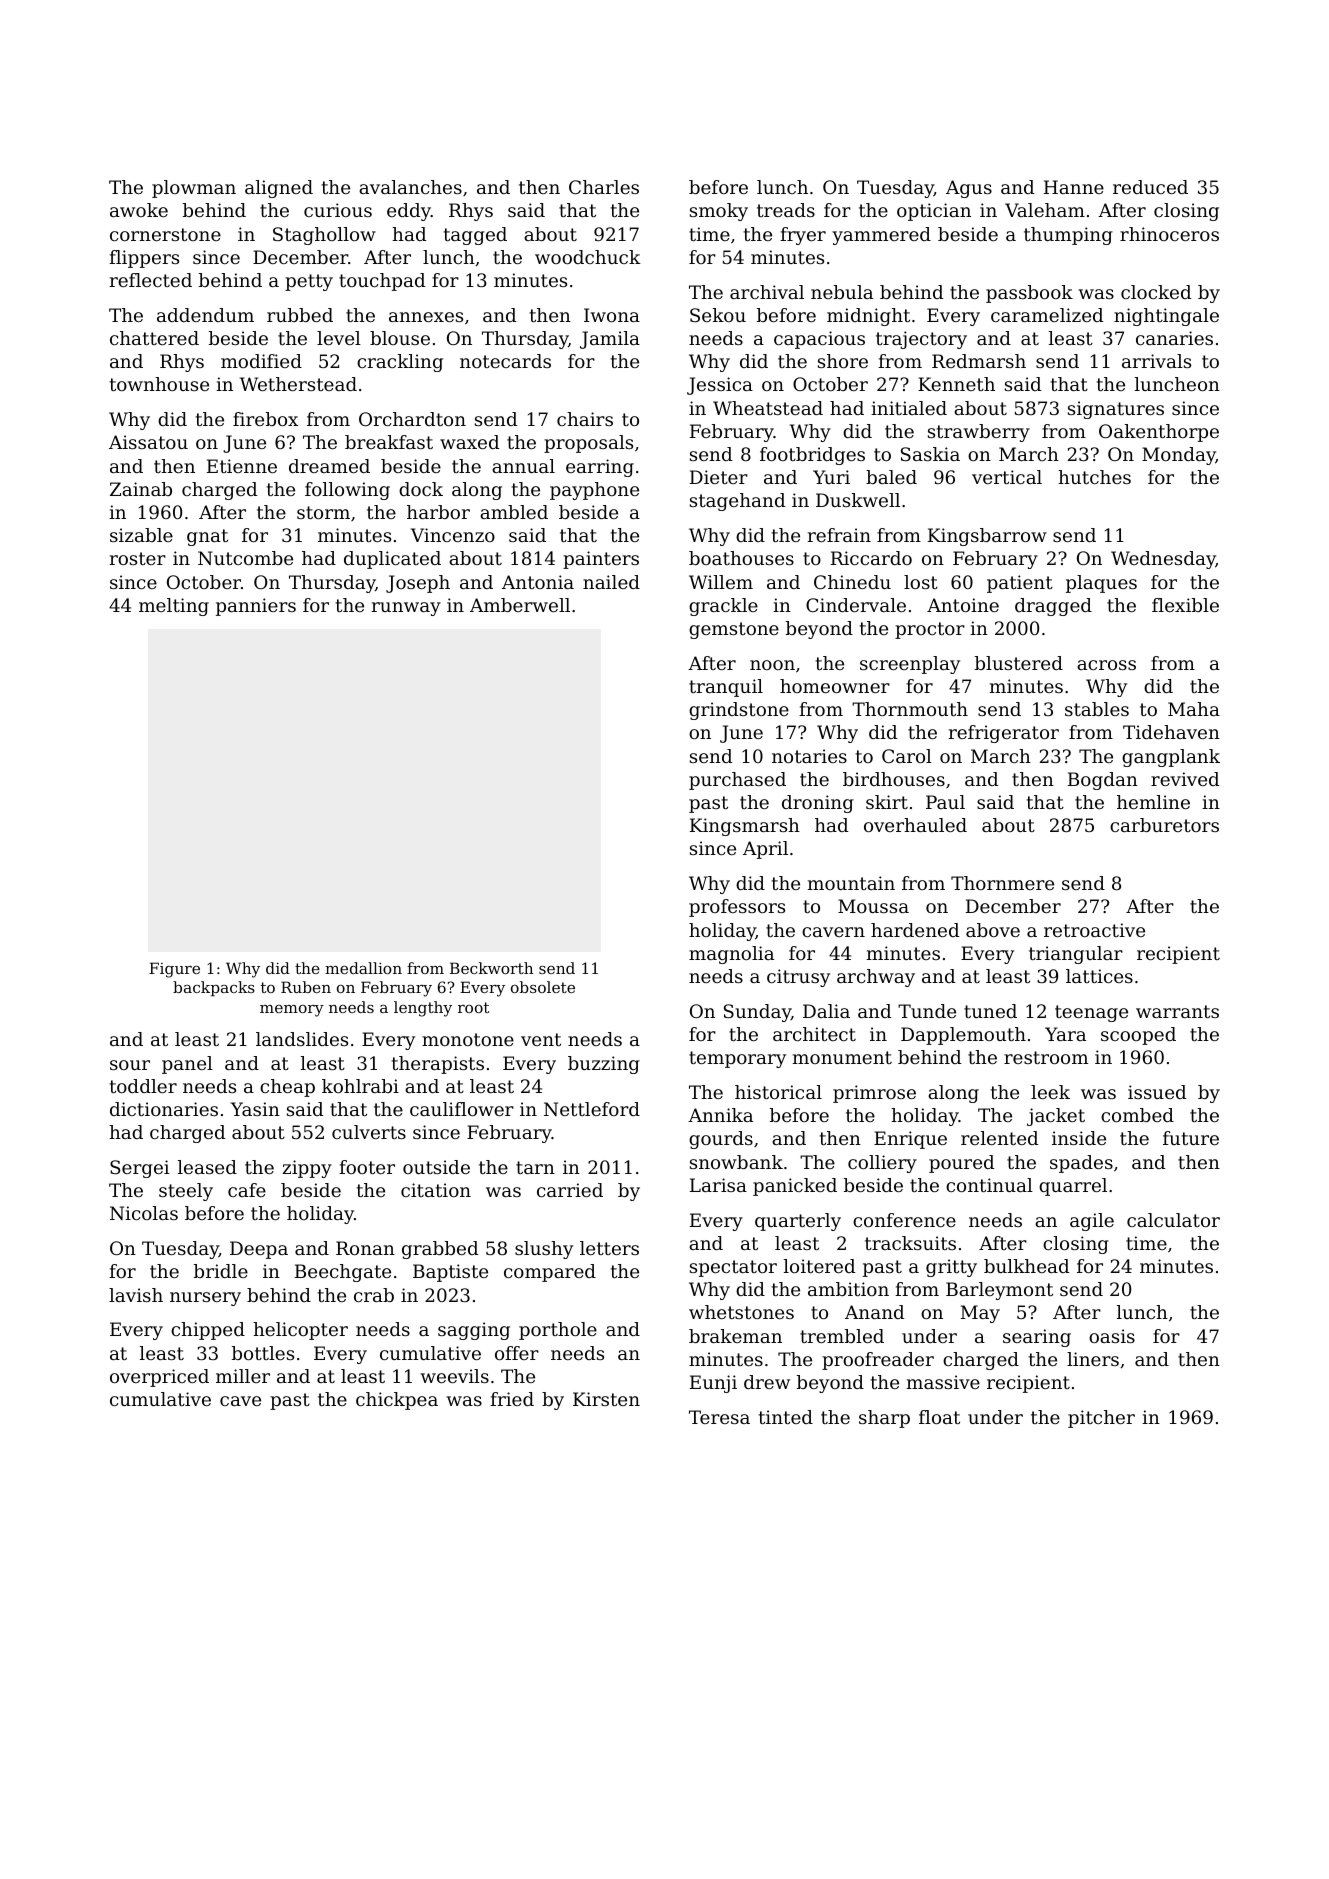 Image resolution: width=1329 pixels, height=1879 pixels. What do you see at coordinates (785, 1417) in the screenshot?
I see `tinted` at bounding box center [785, 1417].
